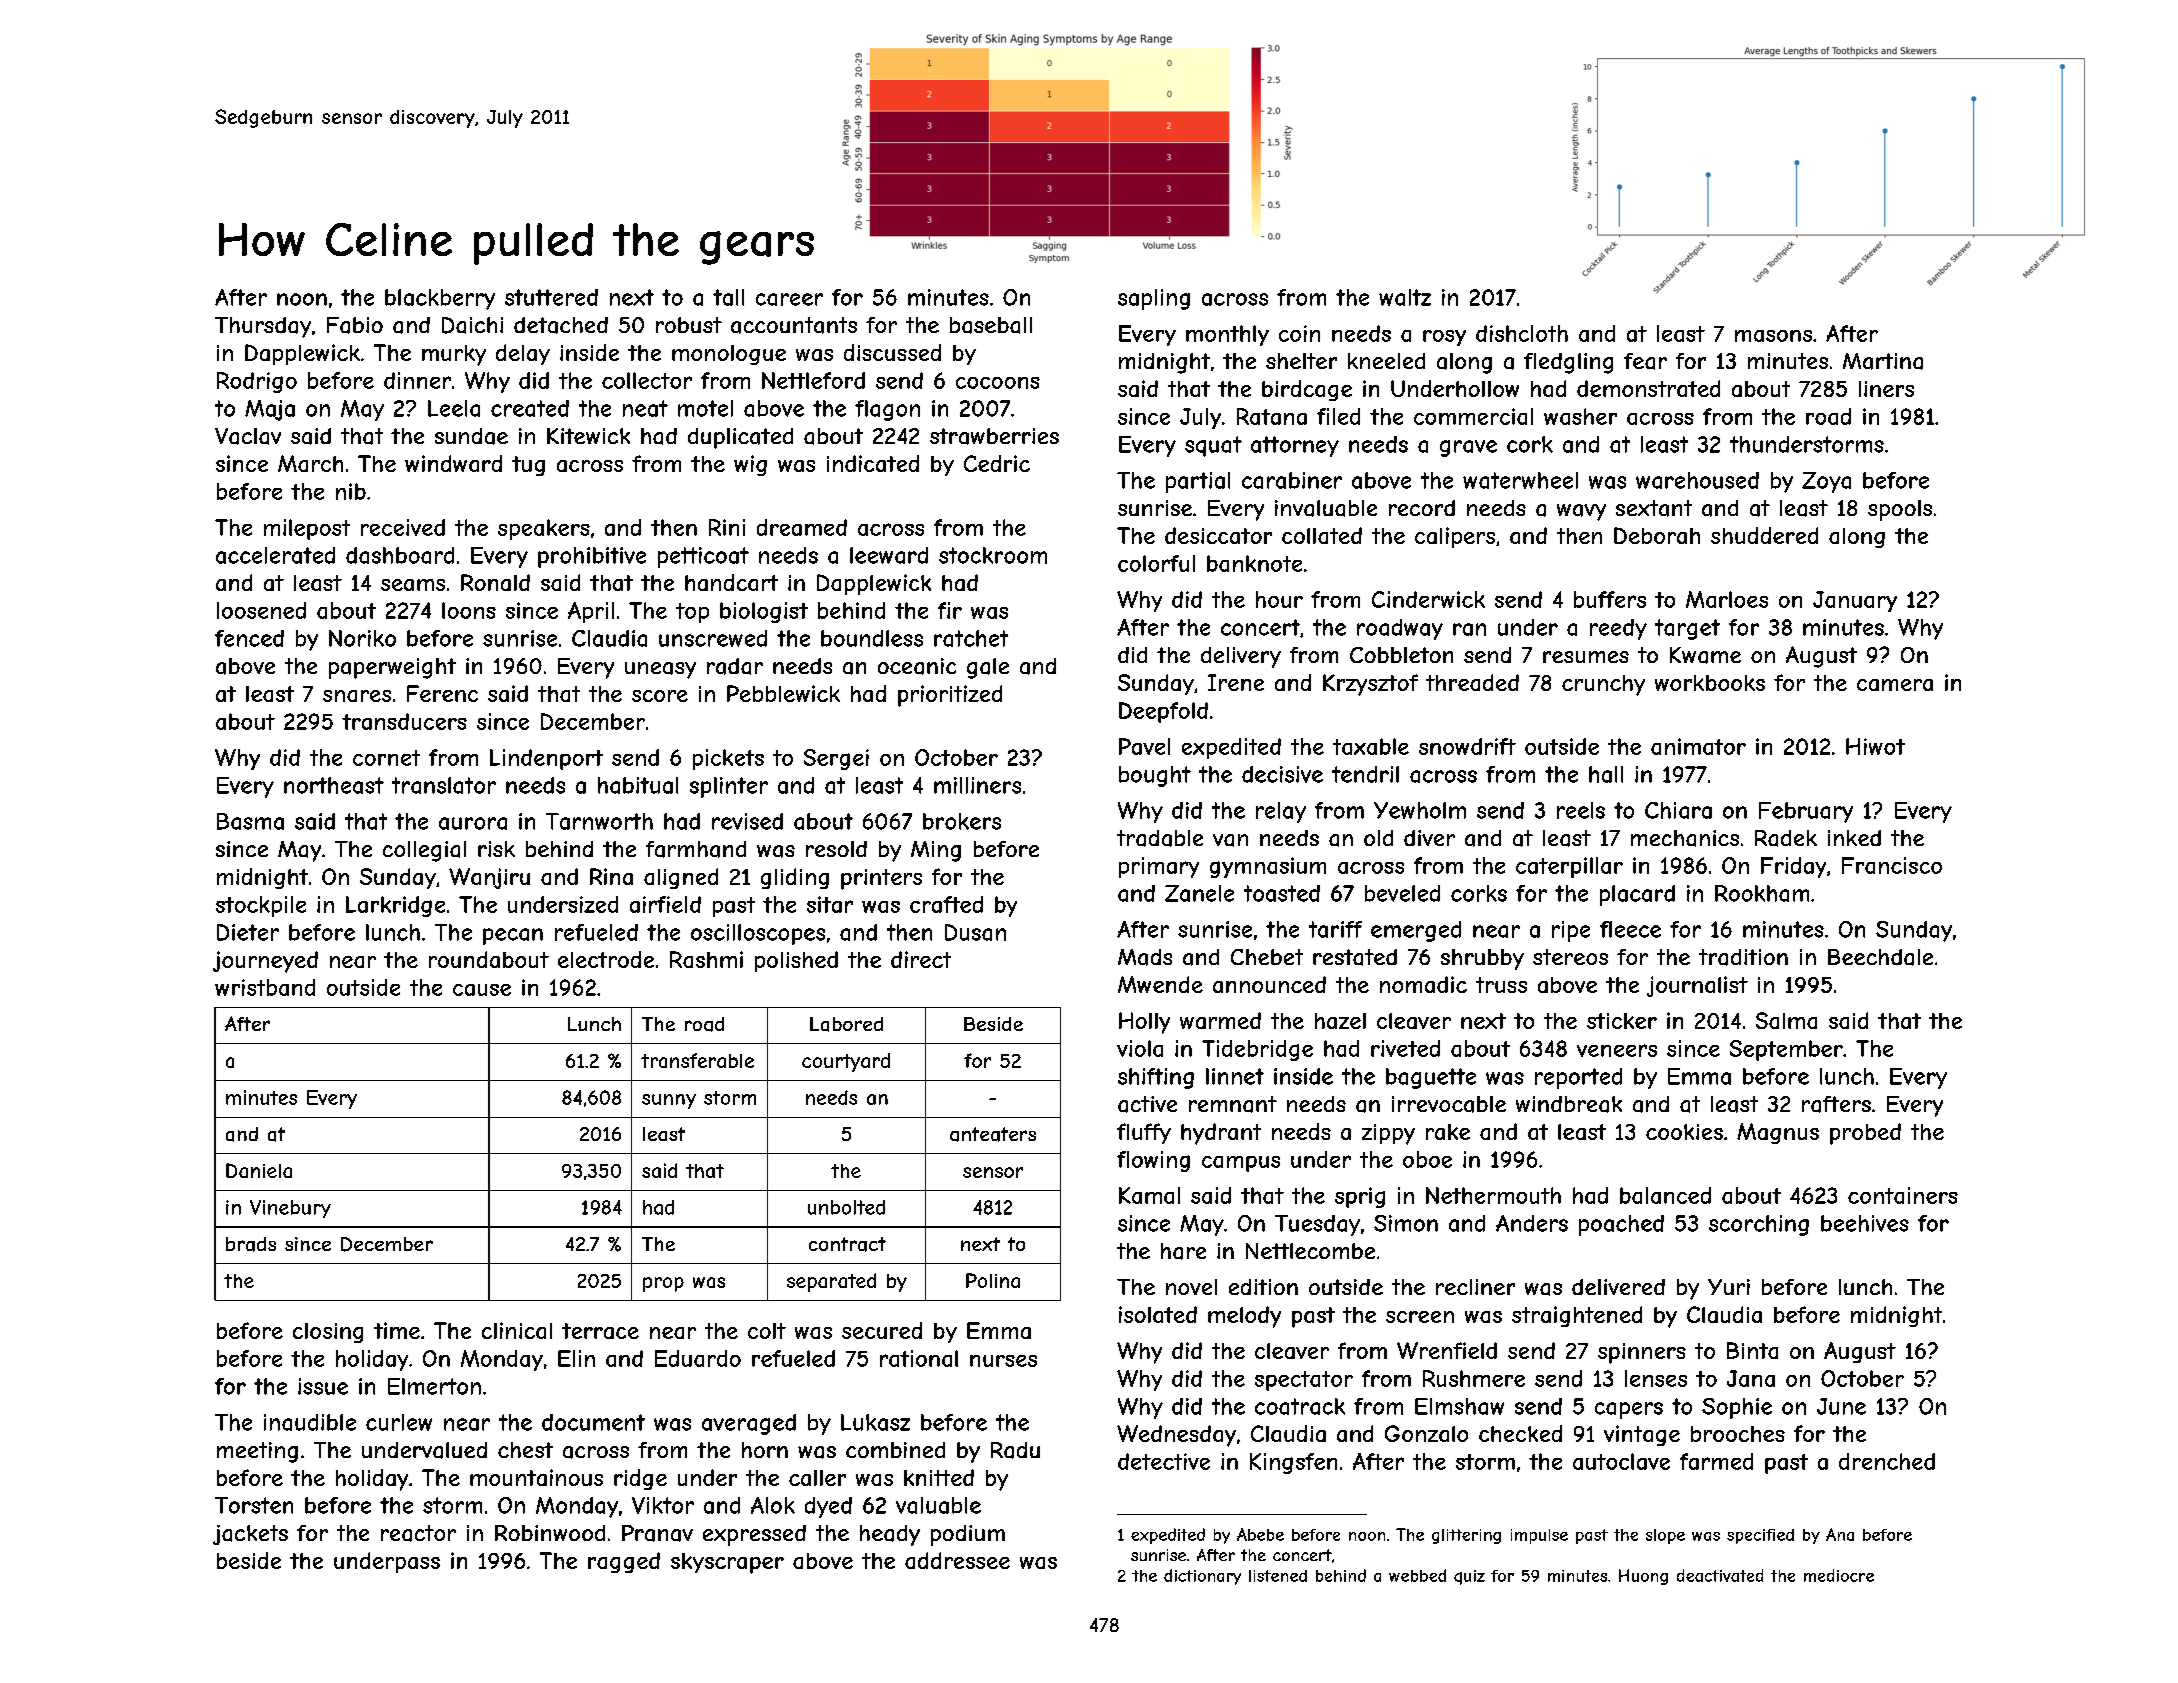 This screenshot has height=1683, width=2178. I want to click on beveled, so click(1402, 893).
